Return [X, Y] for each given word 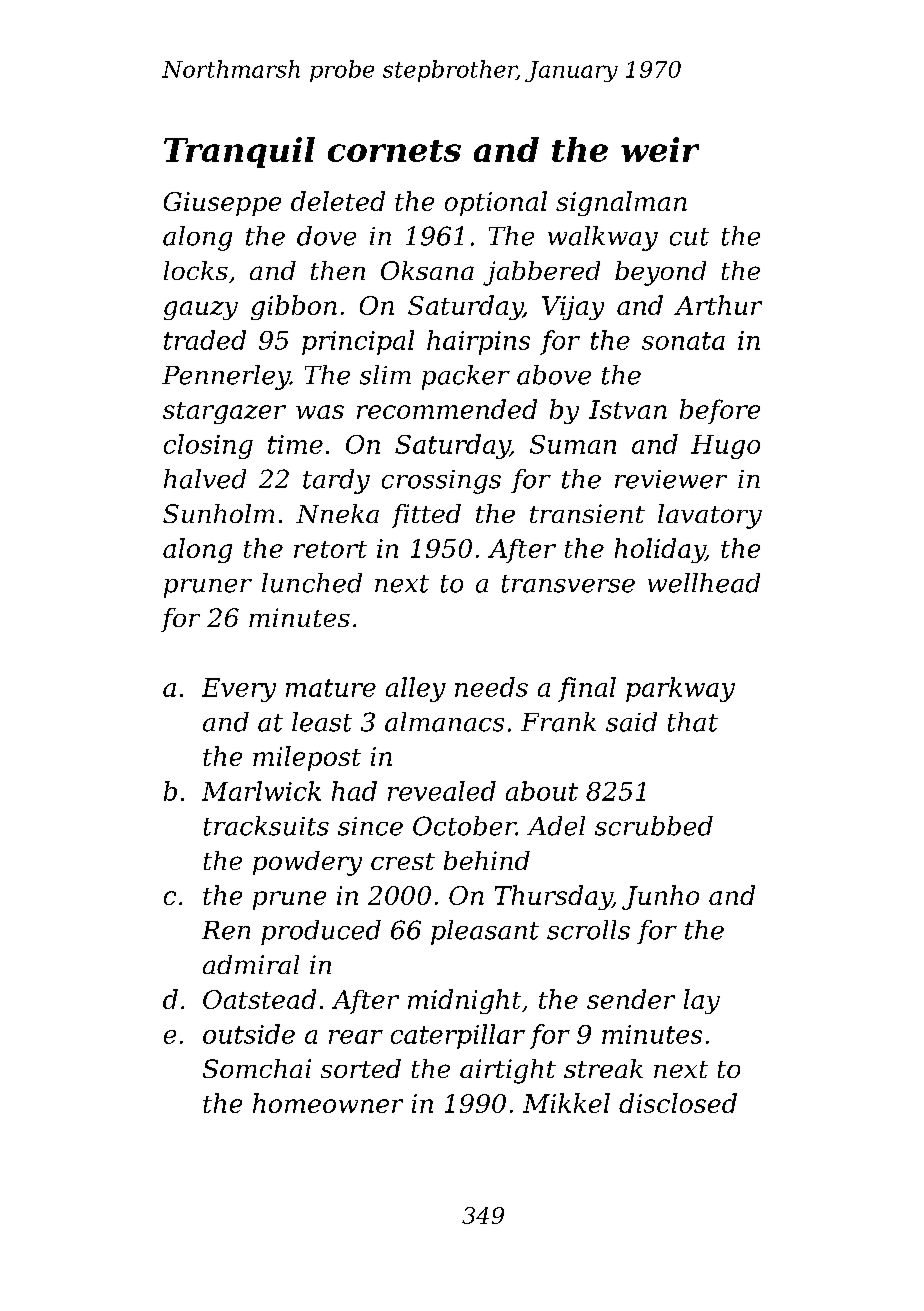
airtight [508, 1071]
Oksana [427, 270]
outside [249, 1034]
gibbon [294, 307]
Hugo [725, 447]
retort [330, 549]
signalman [621, 203]
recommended [447, 409]
